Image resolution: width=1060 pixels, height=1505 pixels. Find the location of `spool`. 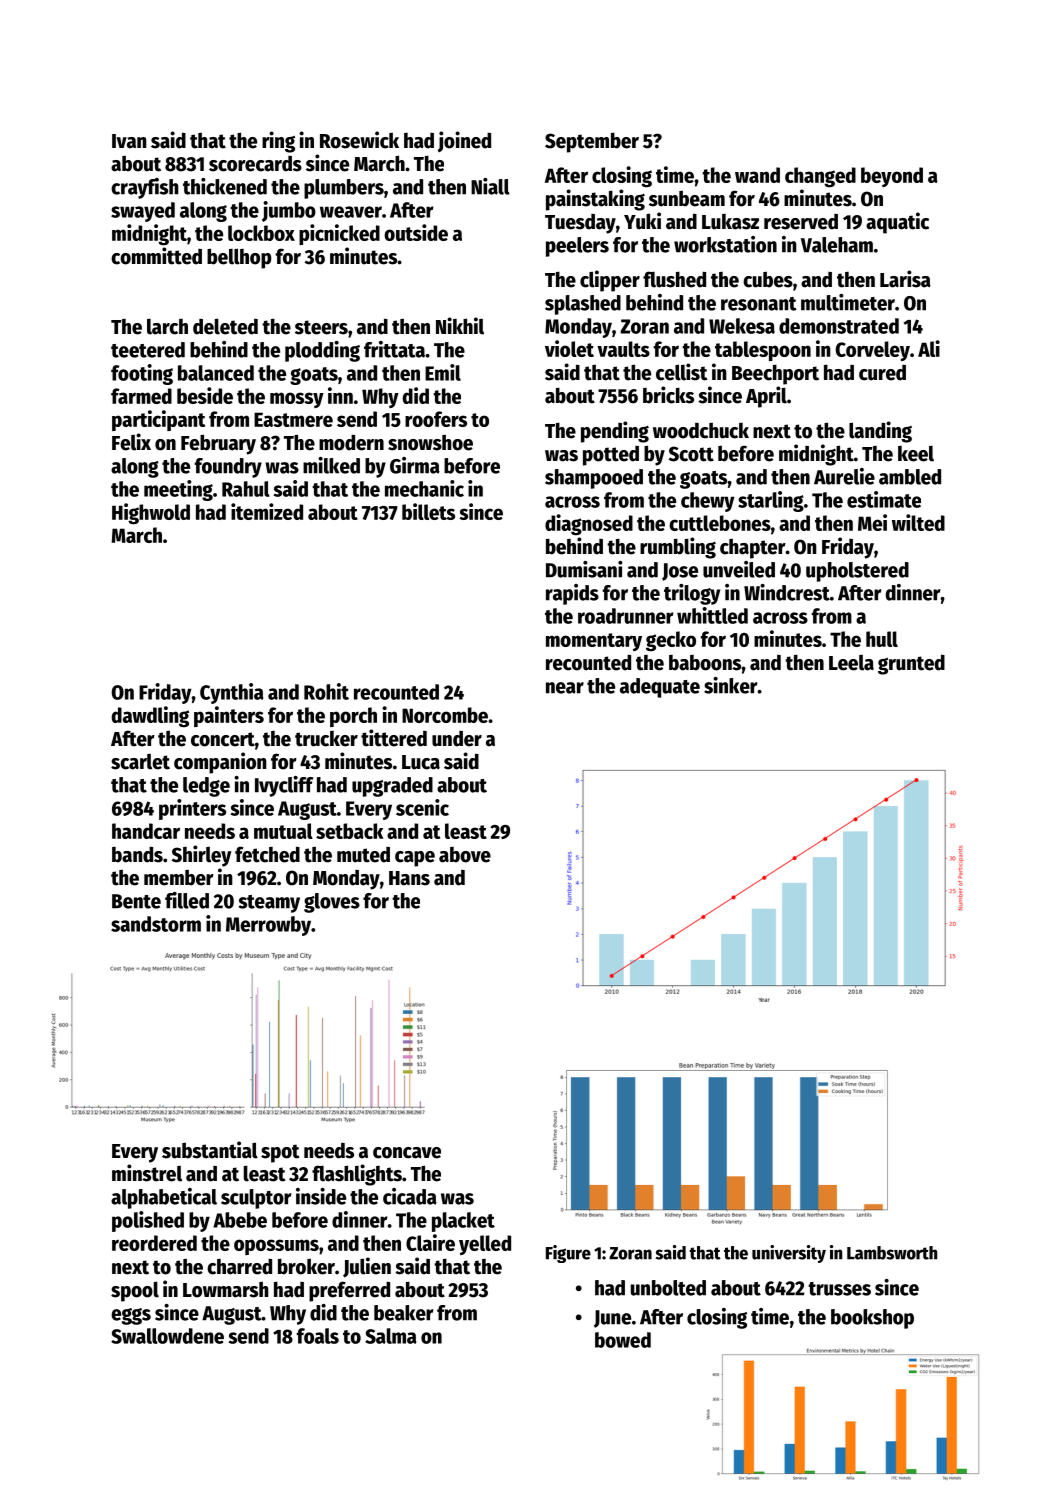

spool is located at coordinates (135, 1291).
